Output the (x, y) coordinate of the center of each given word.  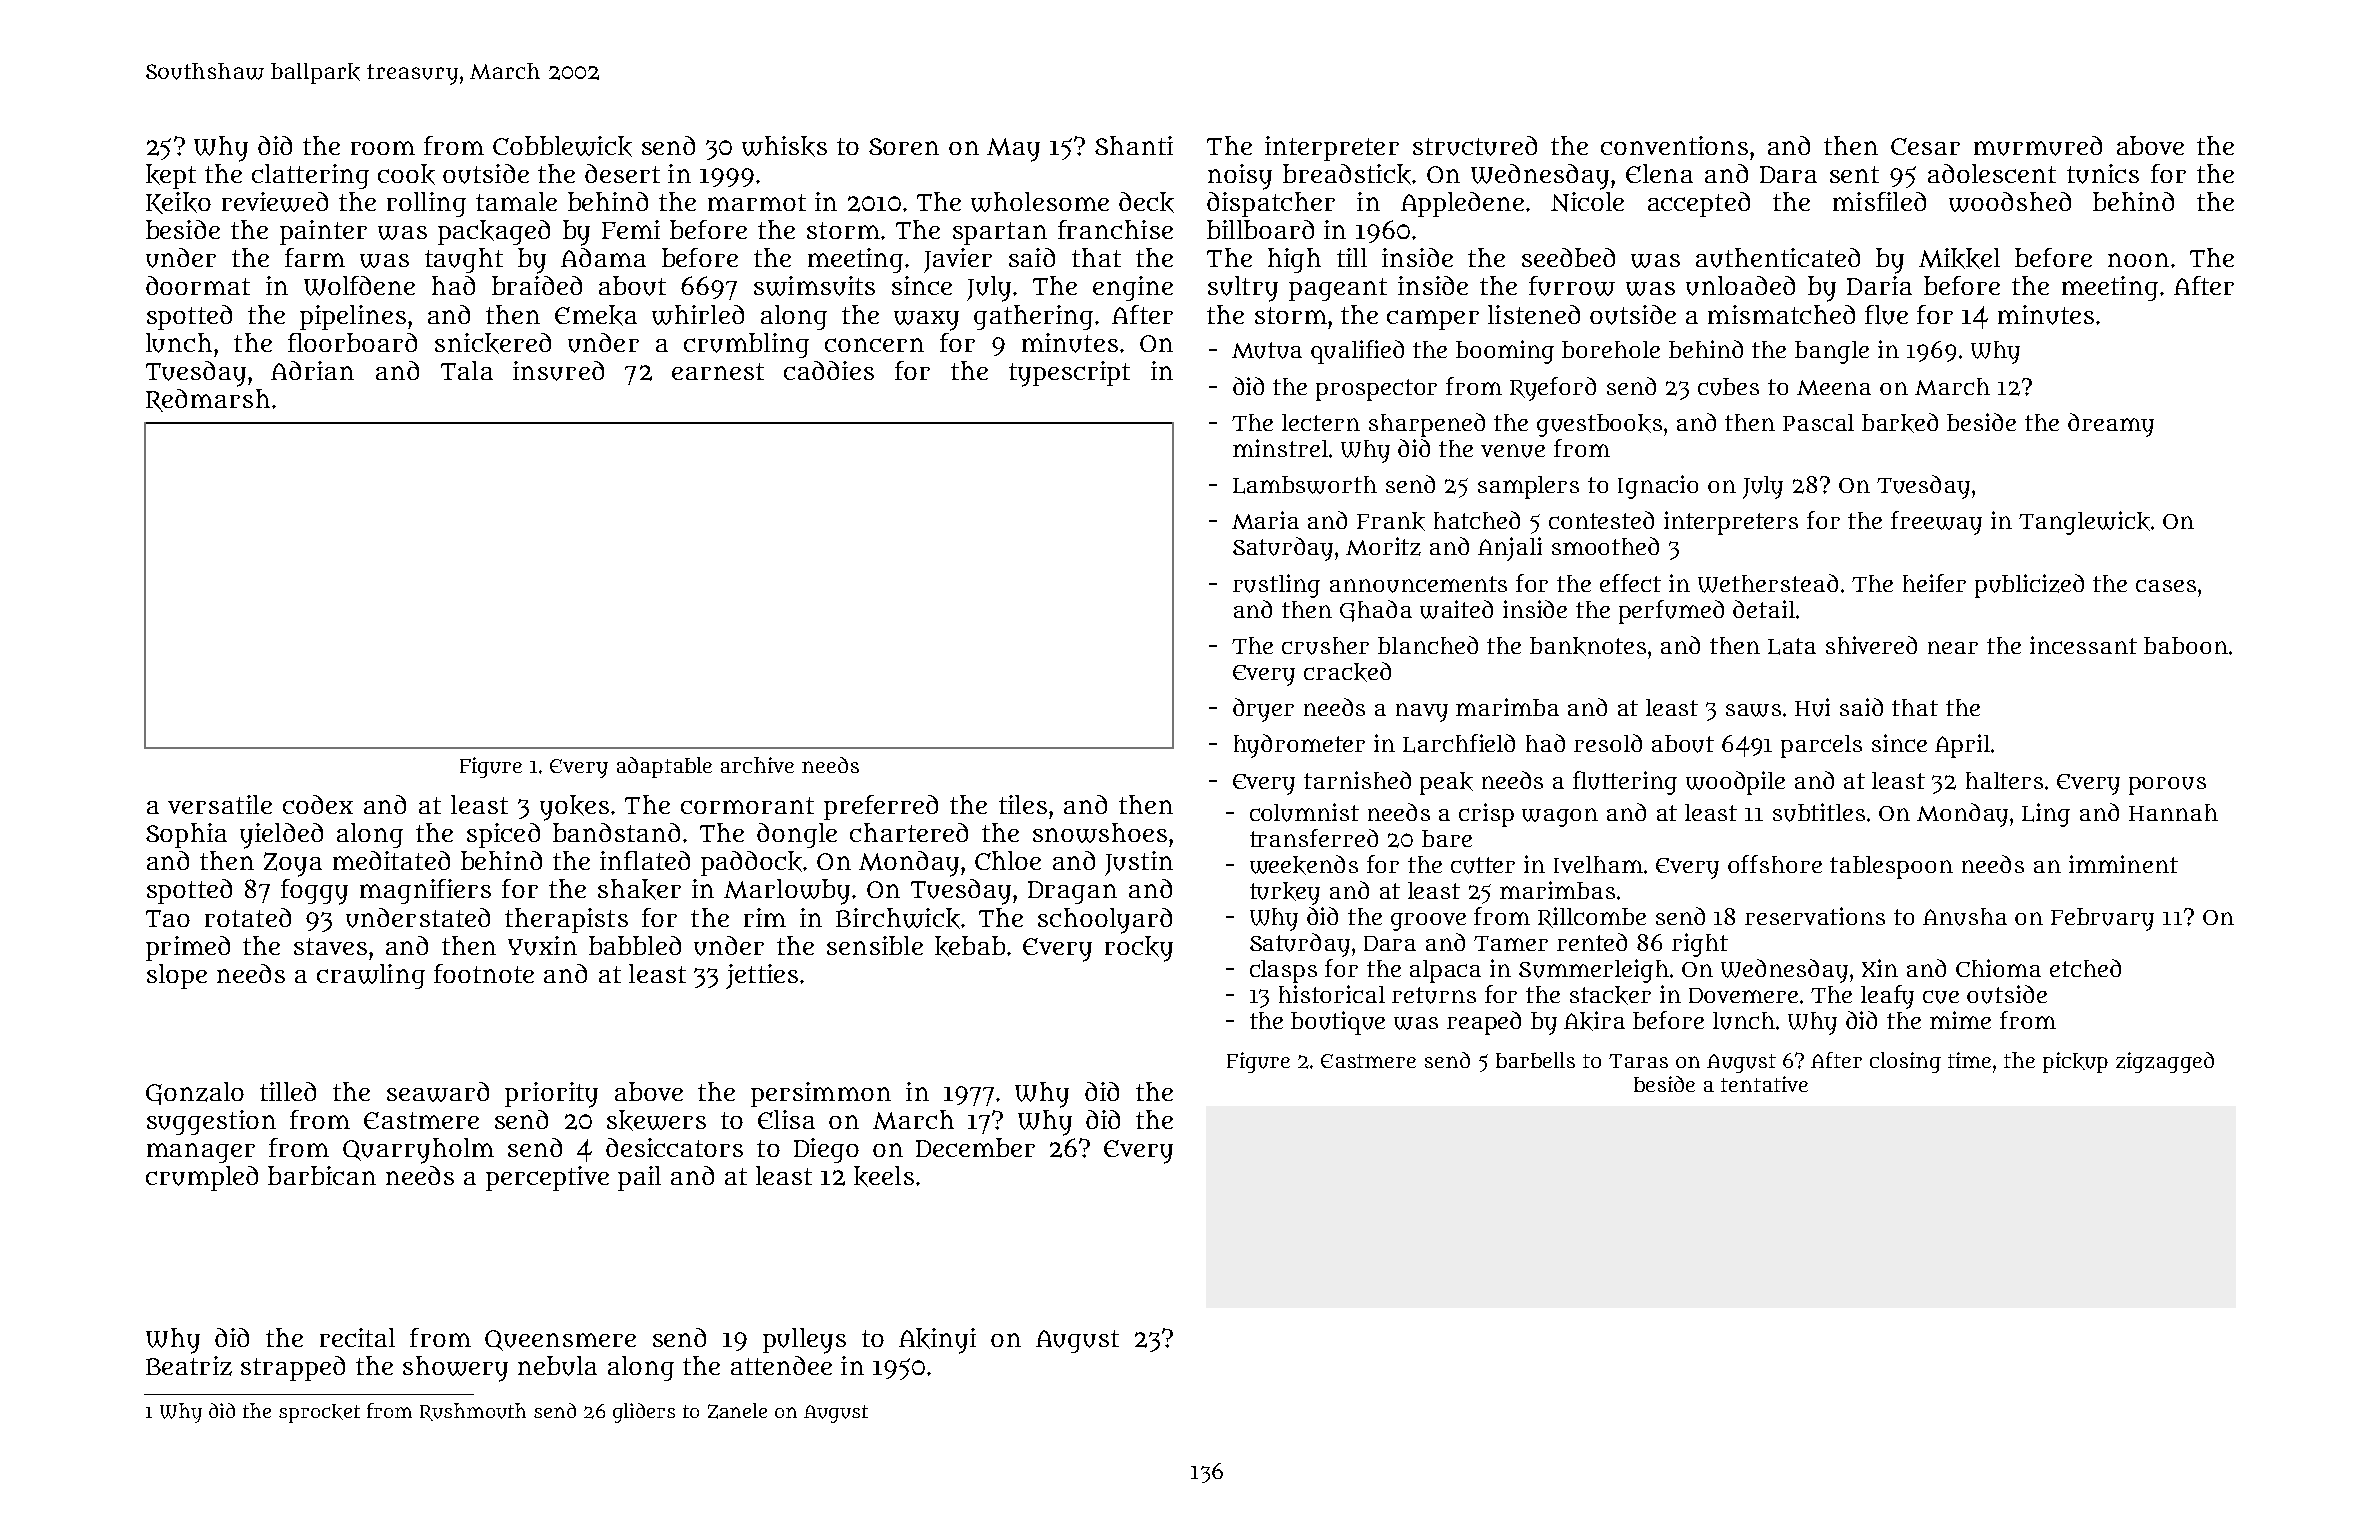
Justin (1139, 863)
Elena (1659, 173)
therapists (566, 920)
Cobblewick (562, 146)
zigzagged (2165, 1062)
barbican (322, 1175)
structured (1475, 146)
